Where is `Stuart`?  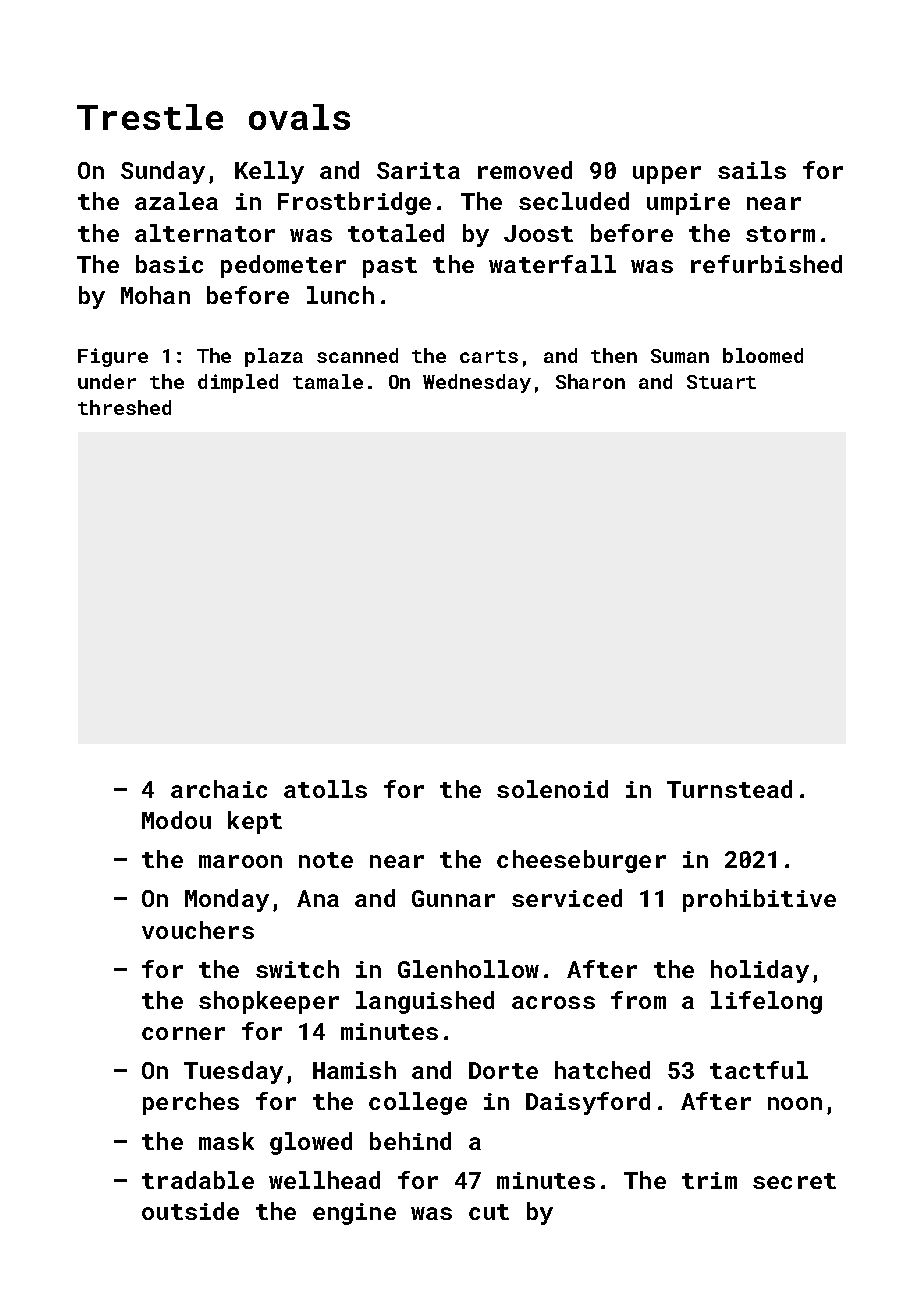
Stuart is located at coordinates (721, 382).
